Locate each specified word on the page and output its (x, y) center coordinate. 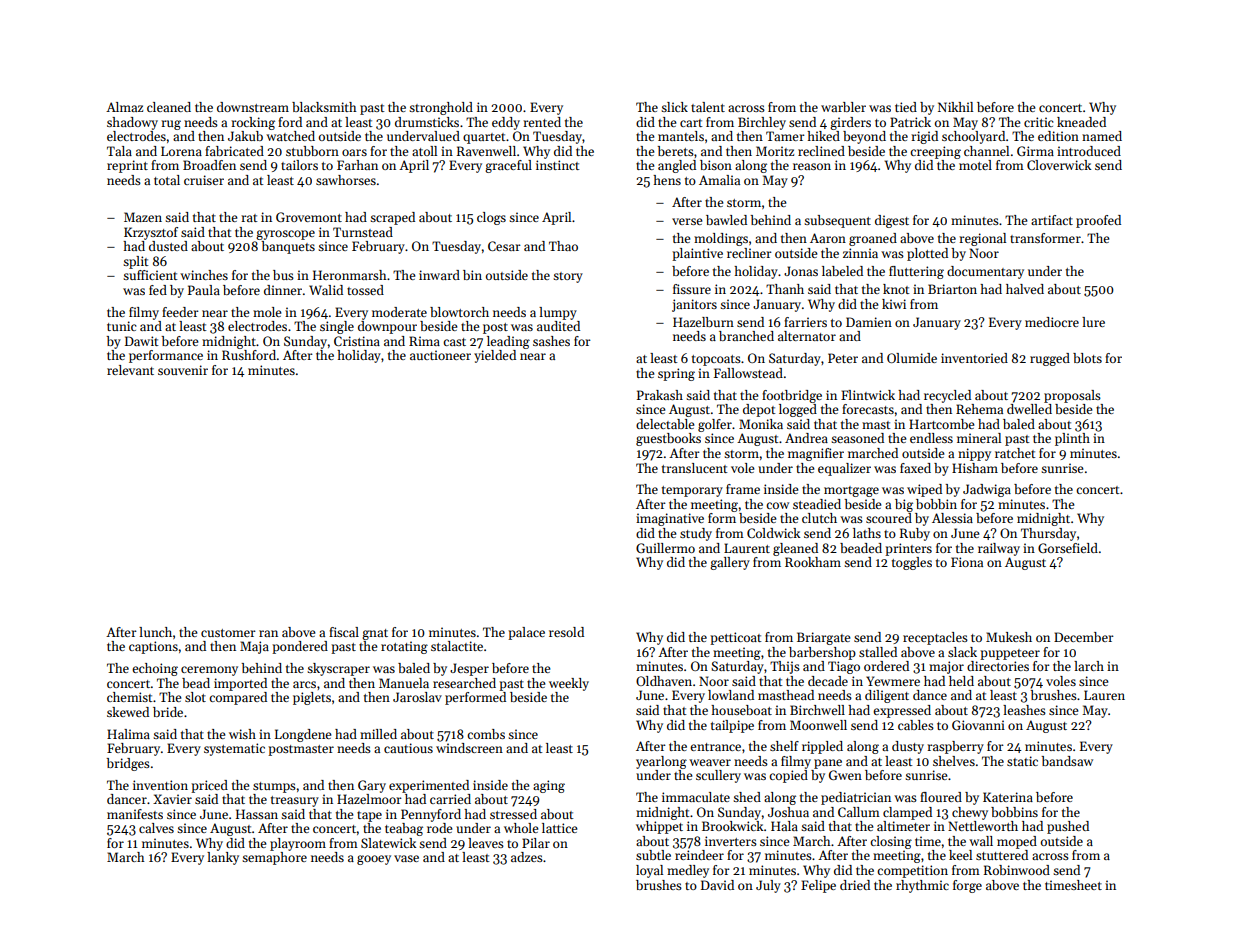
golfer (715, 425)
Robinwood (1017, 870)
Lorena (181, 151)
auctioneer (440, 355)
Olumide (912, 358)
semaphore (274, 858)
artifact (1052, 220)
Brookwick (733, 826)
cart (691, 123)
